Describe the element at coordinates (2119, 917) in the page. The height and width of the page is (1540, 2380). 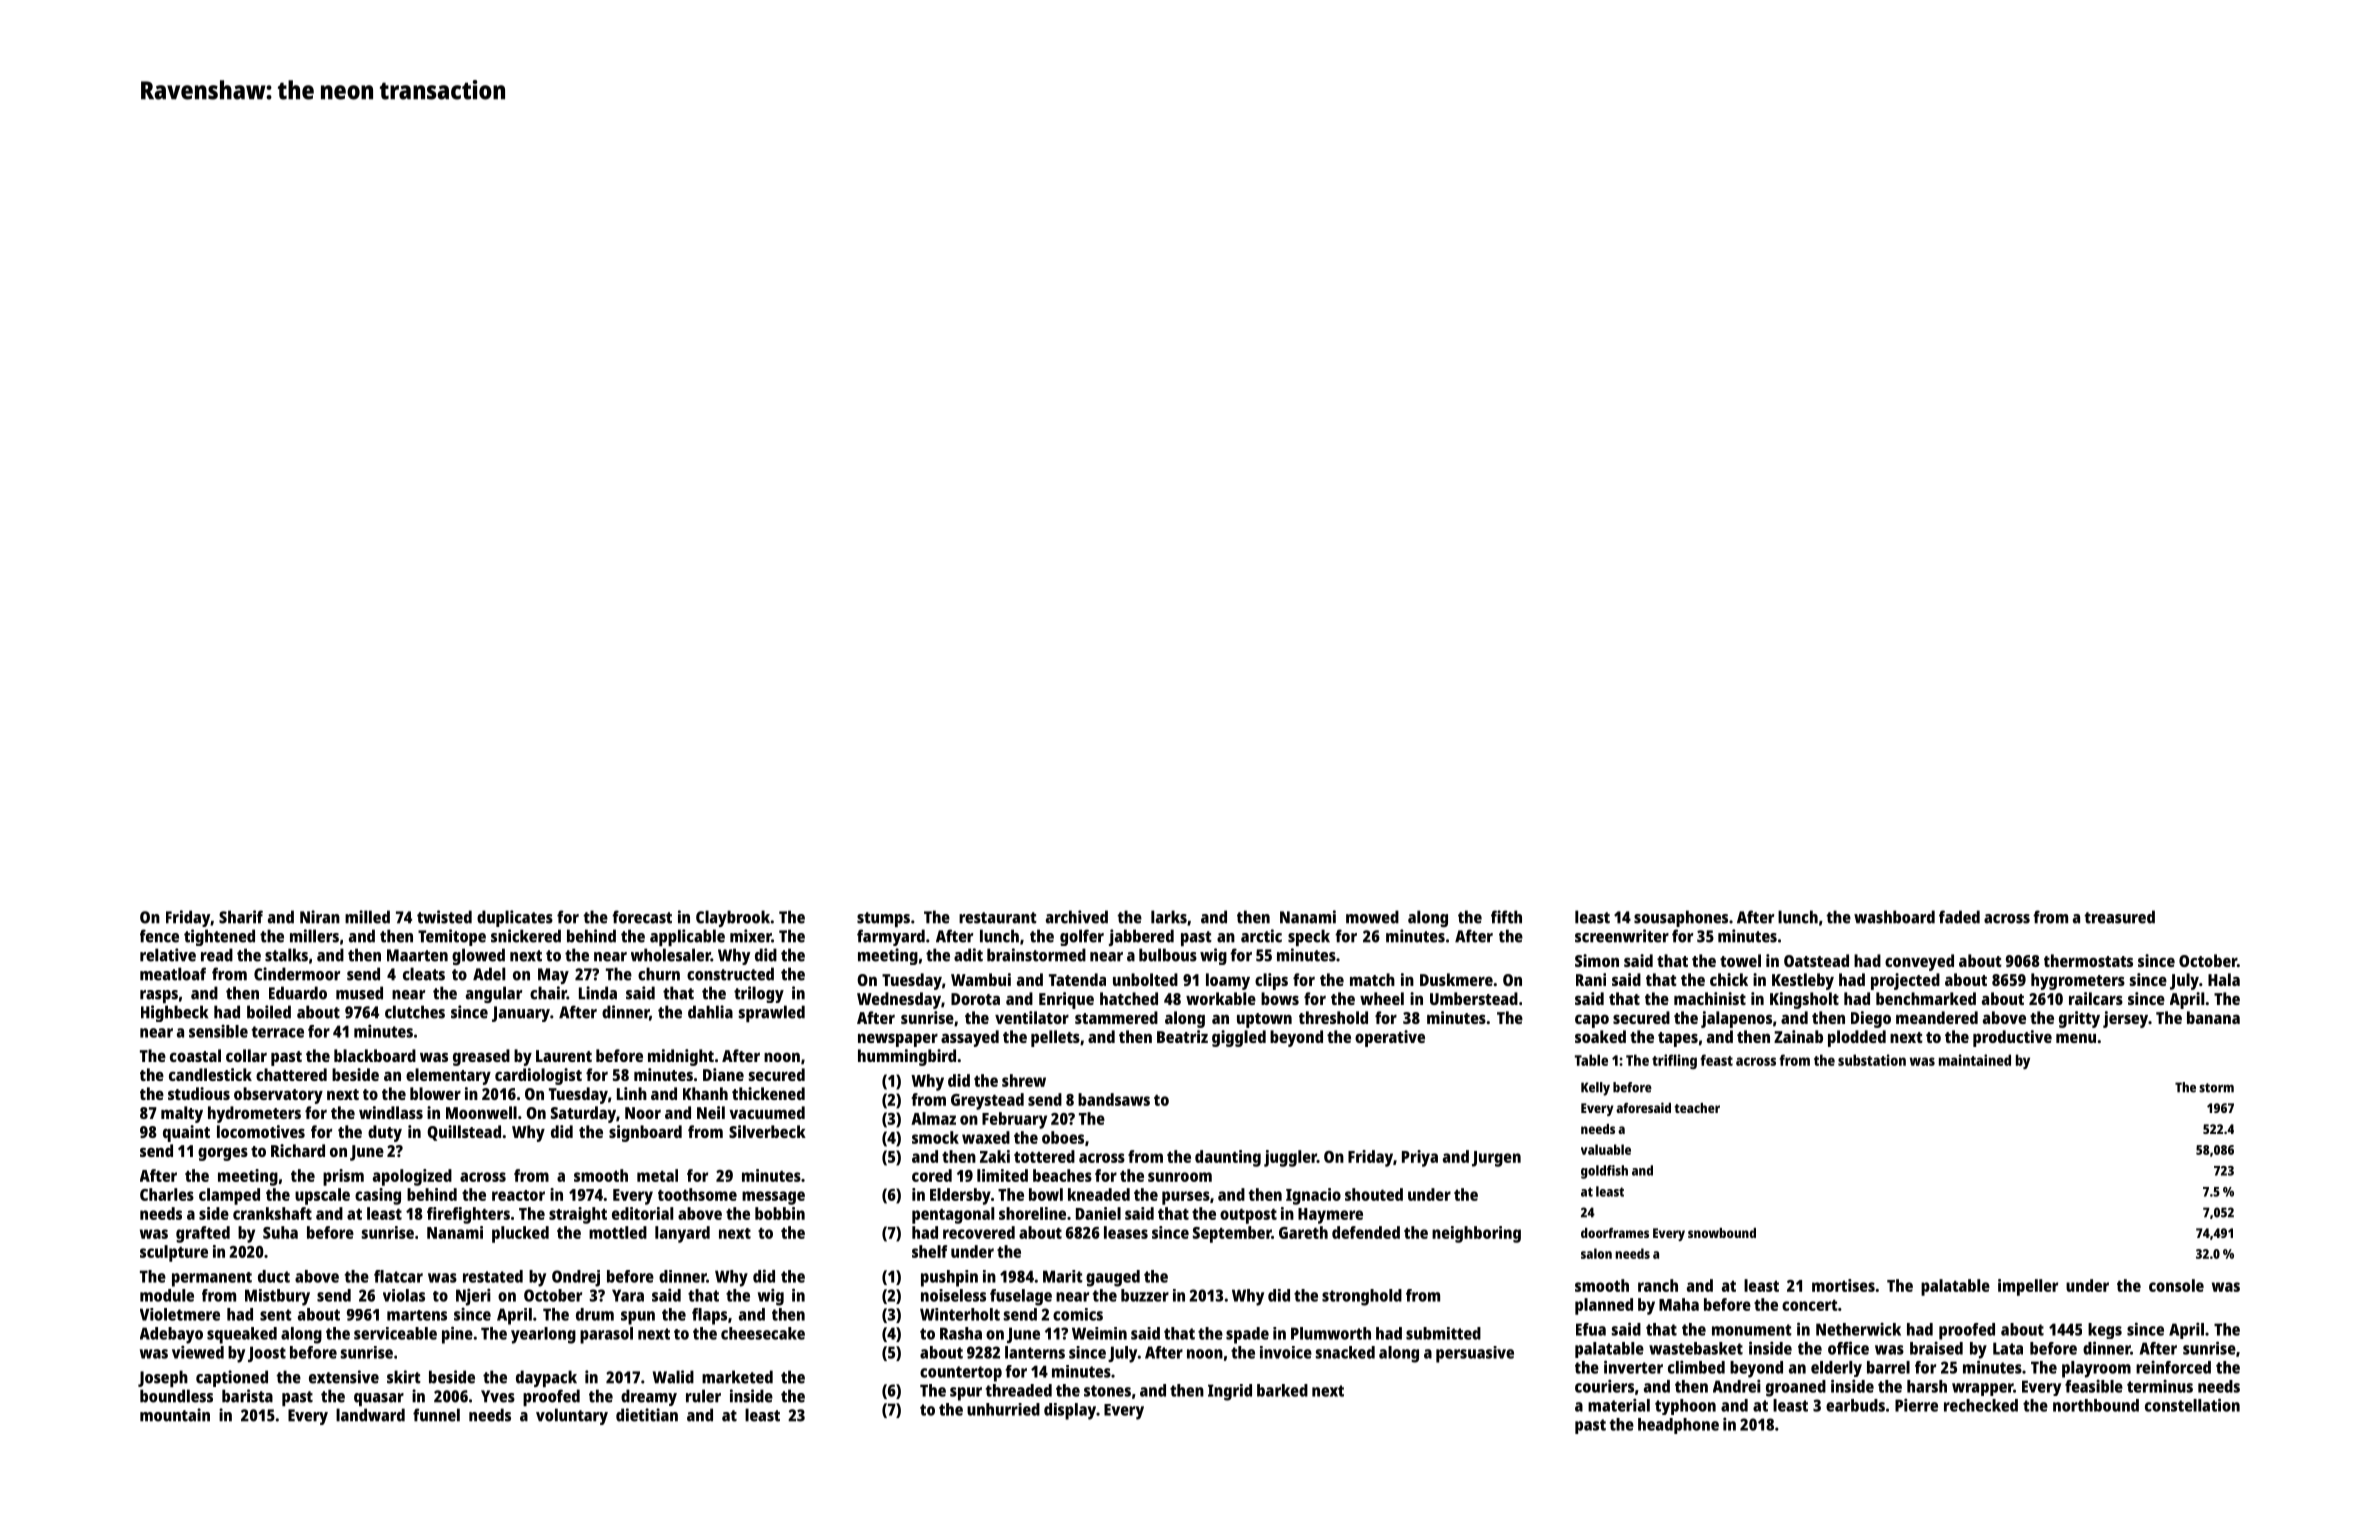
I see `treasured` at that location.
